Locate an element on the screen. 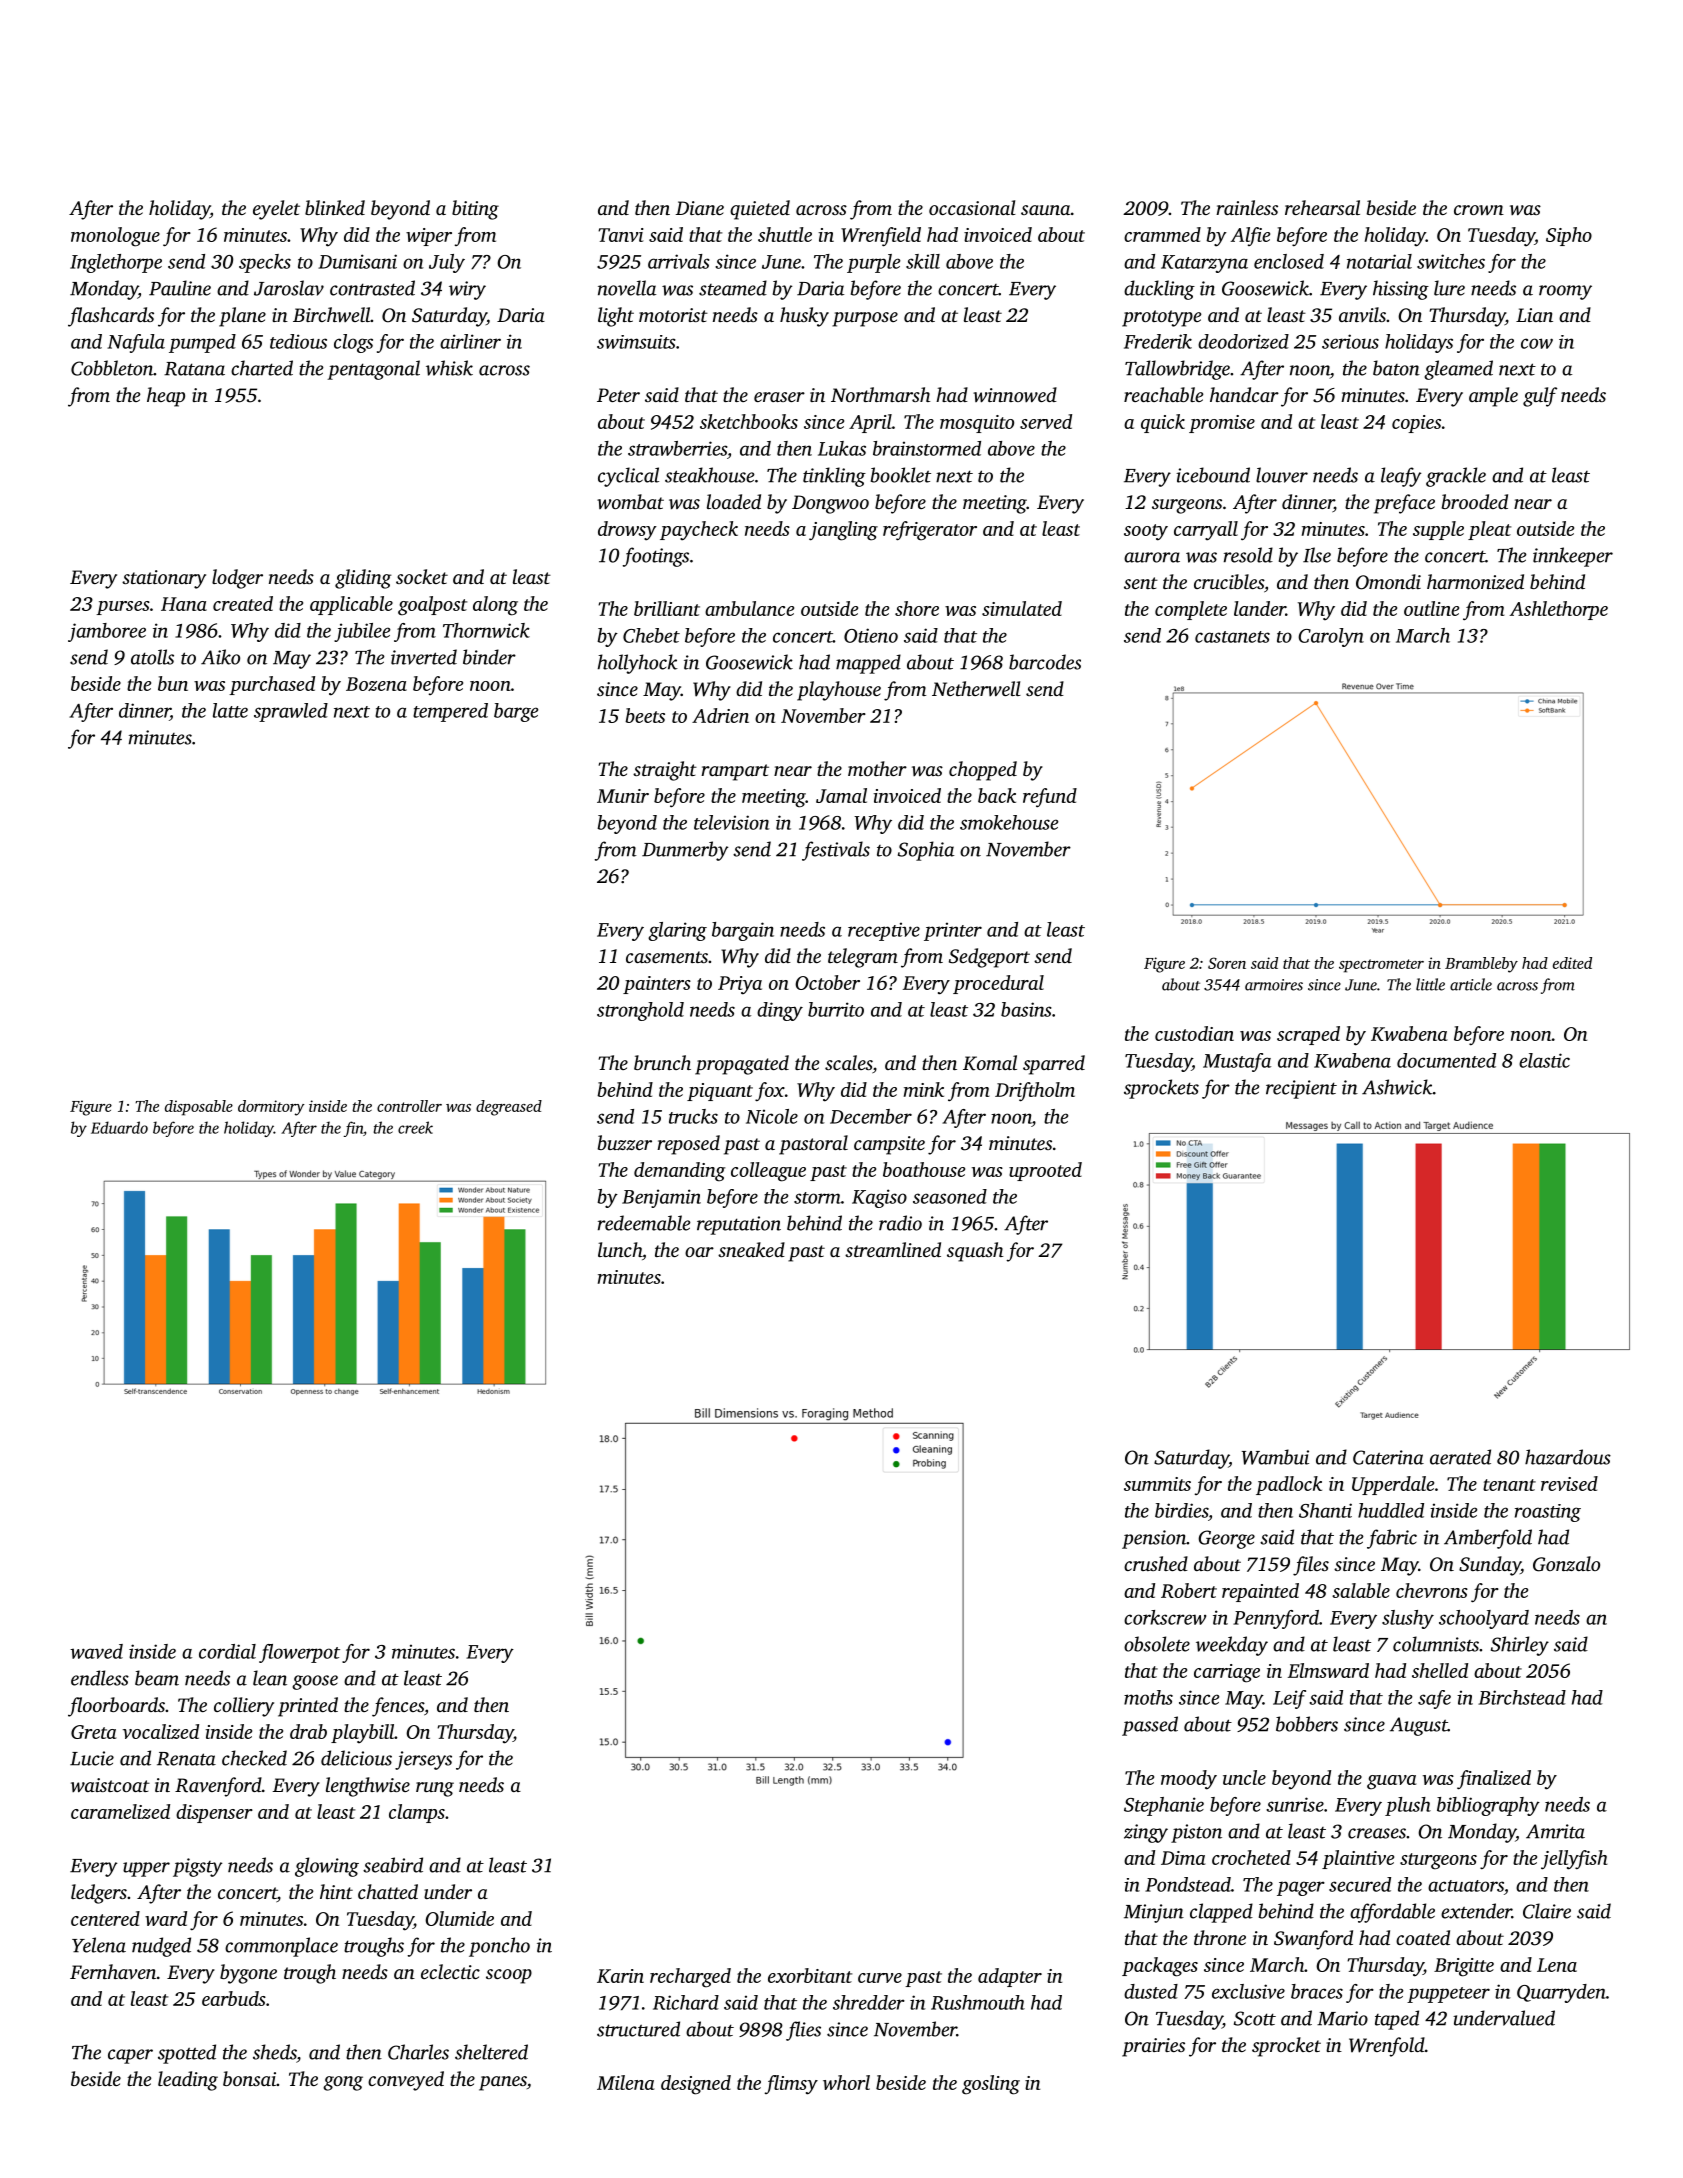 The image size is (1683, 2178). Jamal is located at coordinates (841, 795).
